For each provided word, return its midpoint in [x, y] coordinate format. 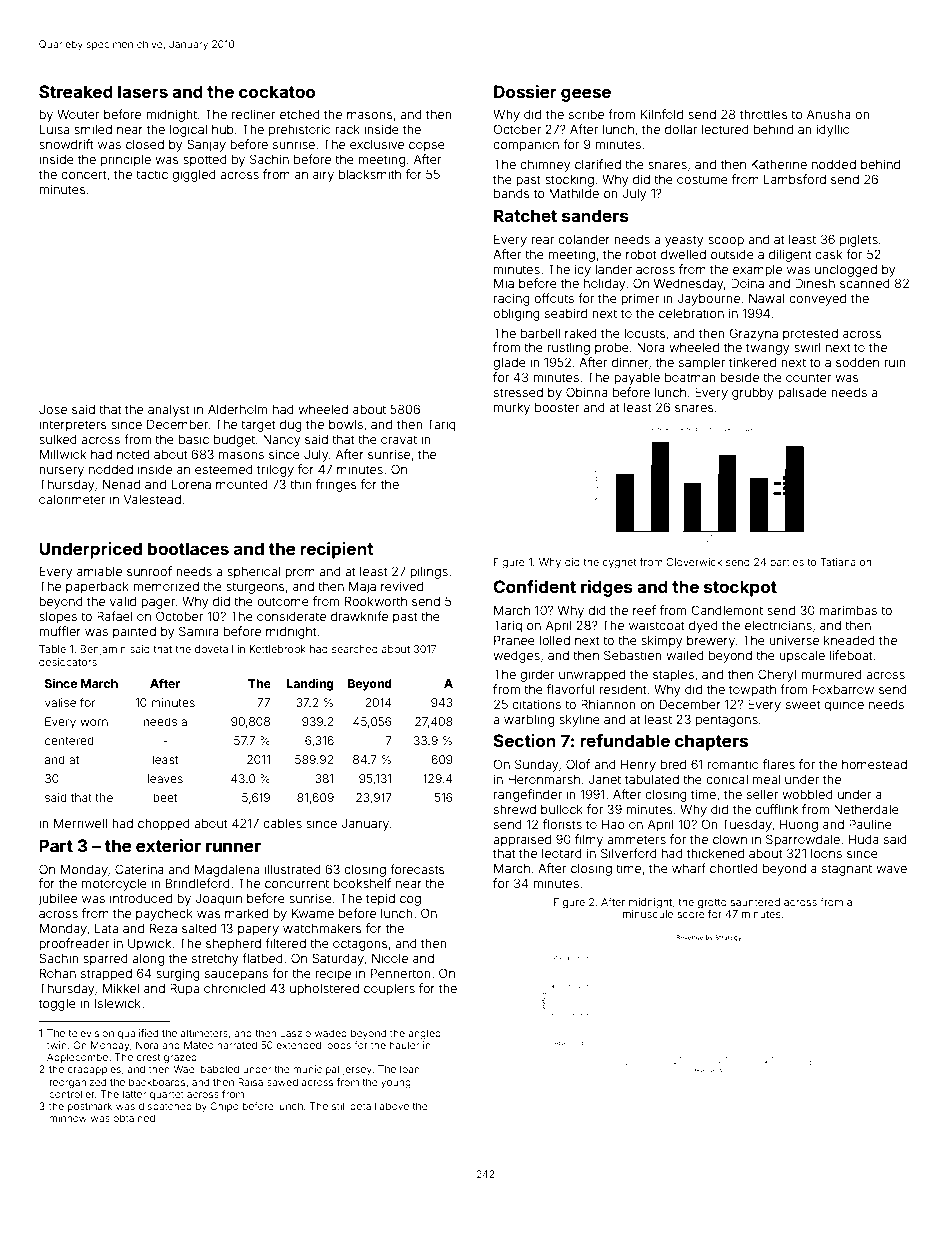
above [394, 1106]
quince [844, 705]
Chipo [224, 1107]
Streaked [76, 91]
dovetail [214, 649]
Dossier [525, 91]
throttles [764, 114]
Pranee [514, 640]
